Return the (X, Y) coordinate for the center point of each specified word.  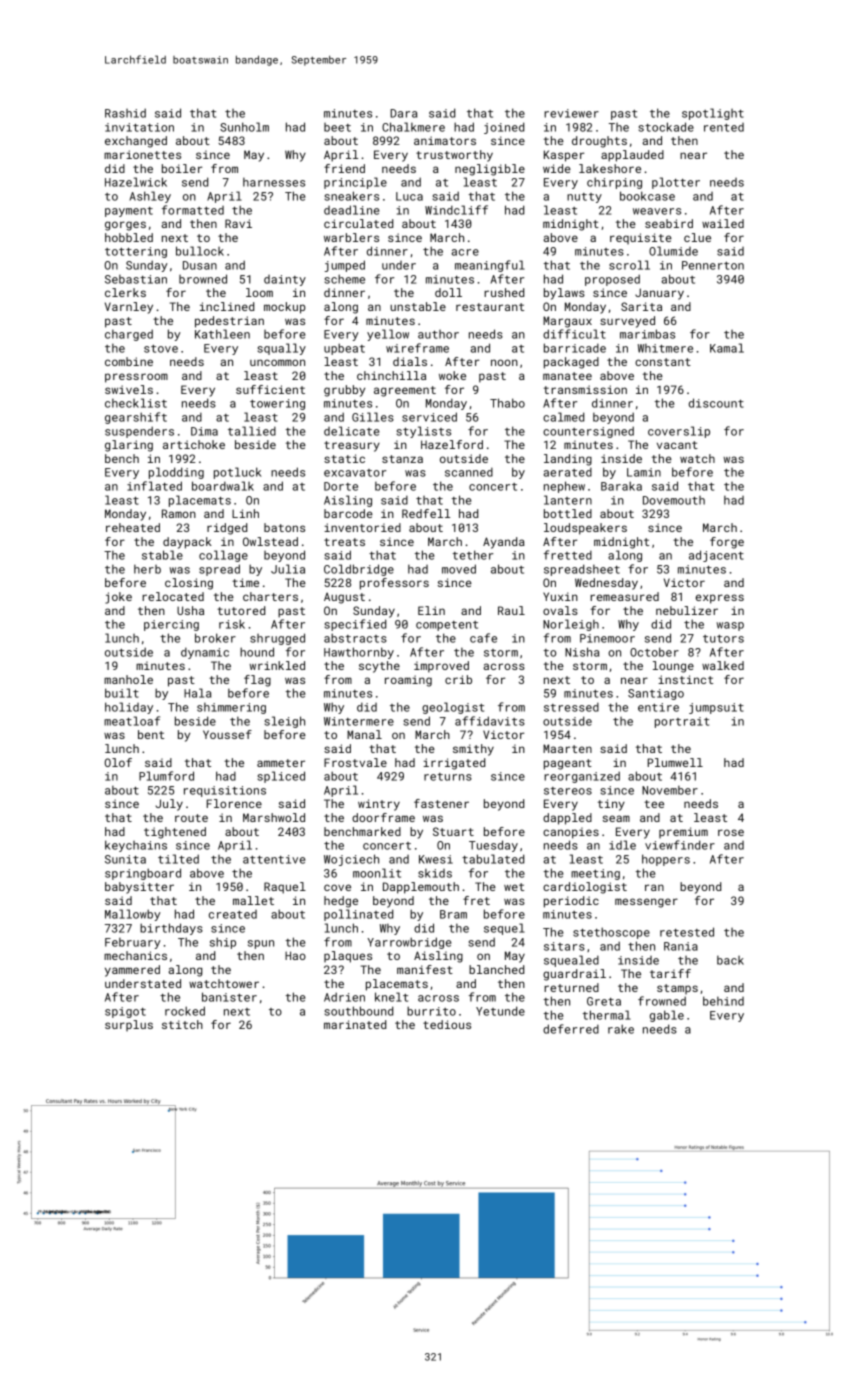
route (191, 818)
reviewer (571, 113)
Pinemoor (607, 638)
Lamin (644, 472)
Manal (364, 734)
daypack (187, 543)
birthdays (171, 929)
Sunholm (244, 127)
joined (504, 128)
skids (435, 873)
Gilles (373, 417)
